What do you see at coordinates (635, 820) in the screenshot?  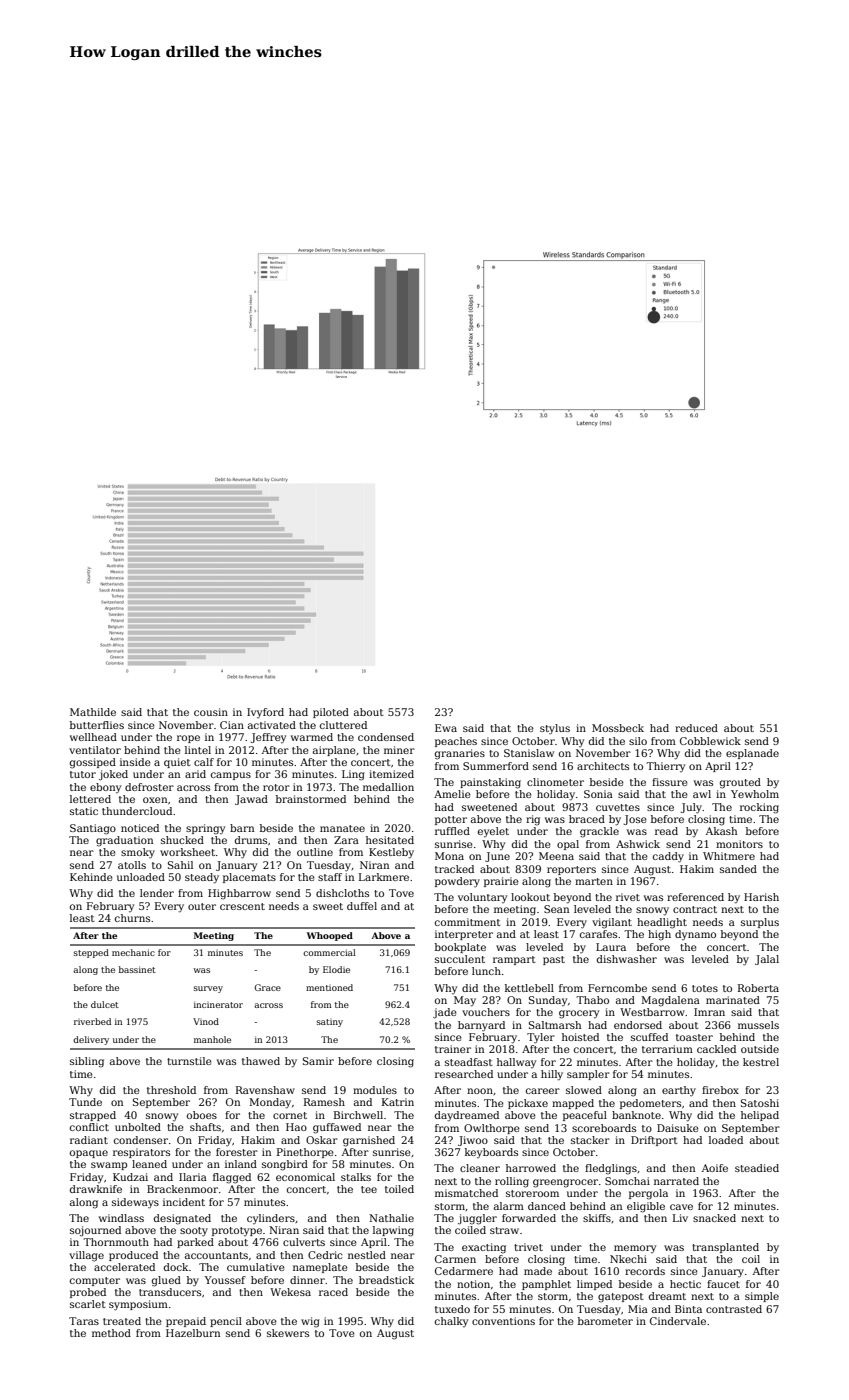 I see `Jose` at bounding box center [635, 820].
